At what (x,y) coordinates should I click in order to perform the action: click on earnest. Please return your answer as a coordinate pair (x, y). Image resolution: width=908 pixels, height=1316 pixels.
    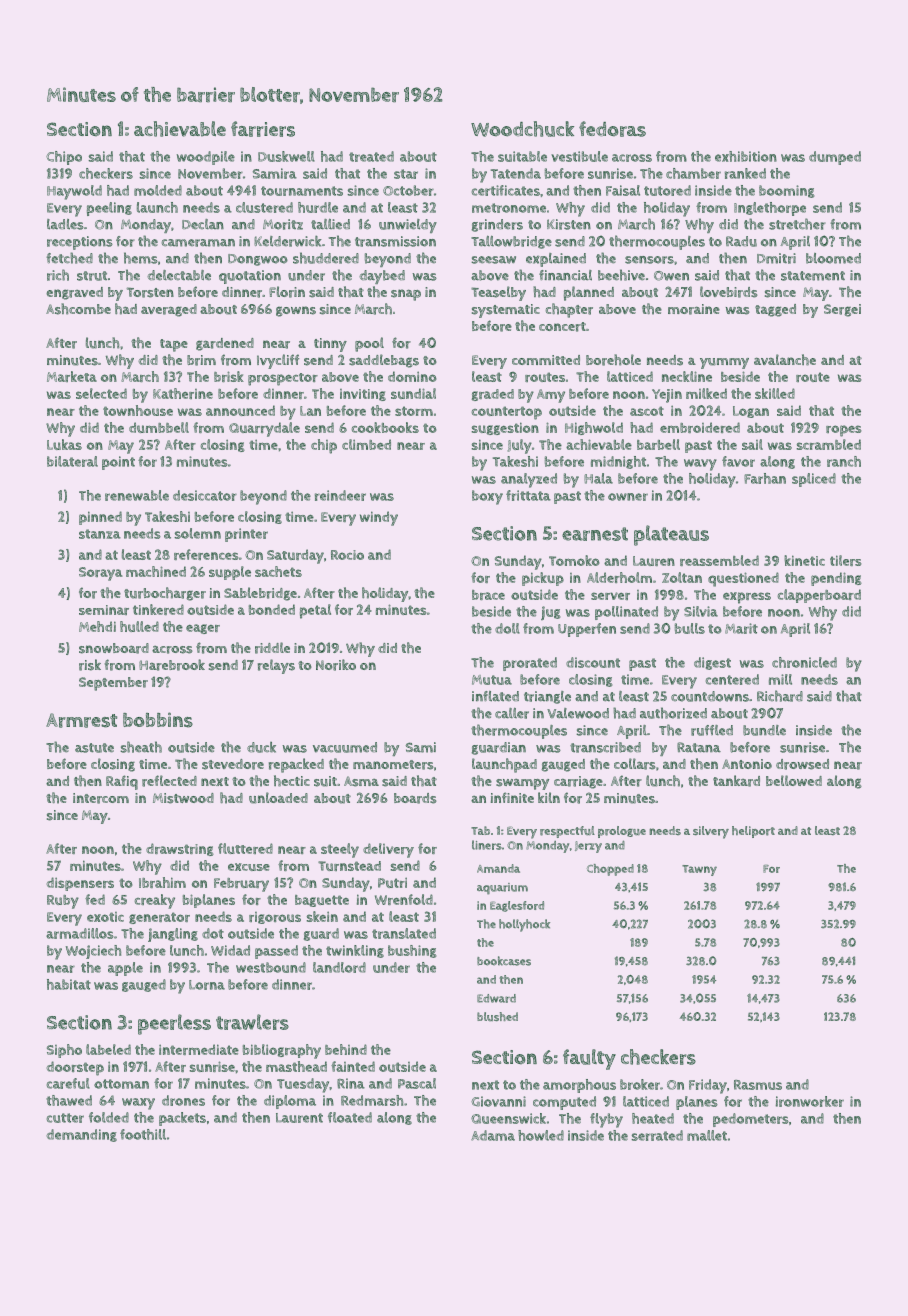
    Looking at the image, I should click on (595, 534).
